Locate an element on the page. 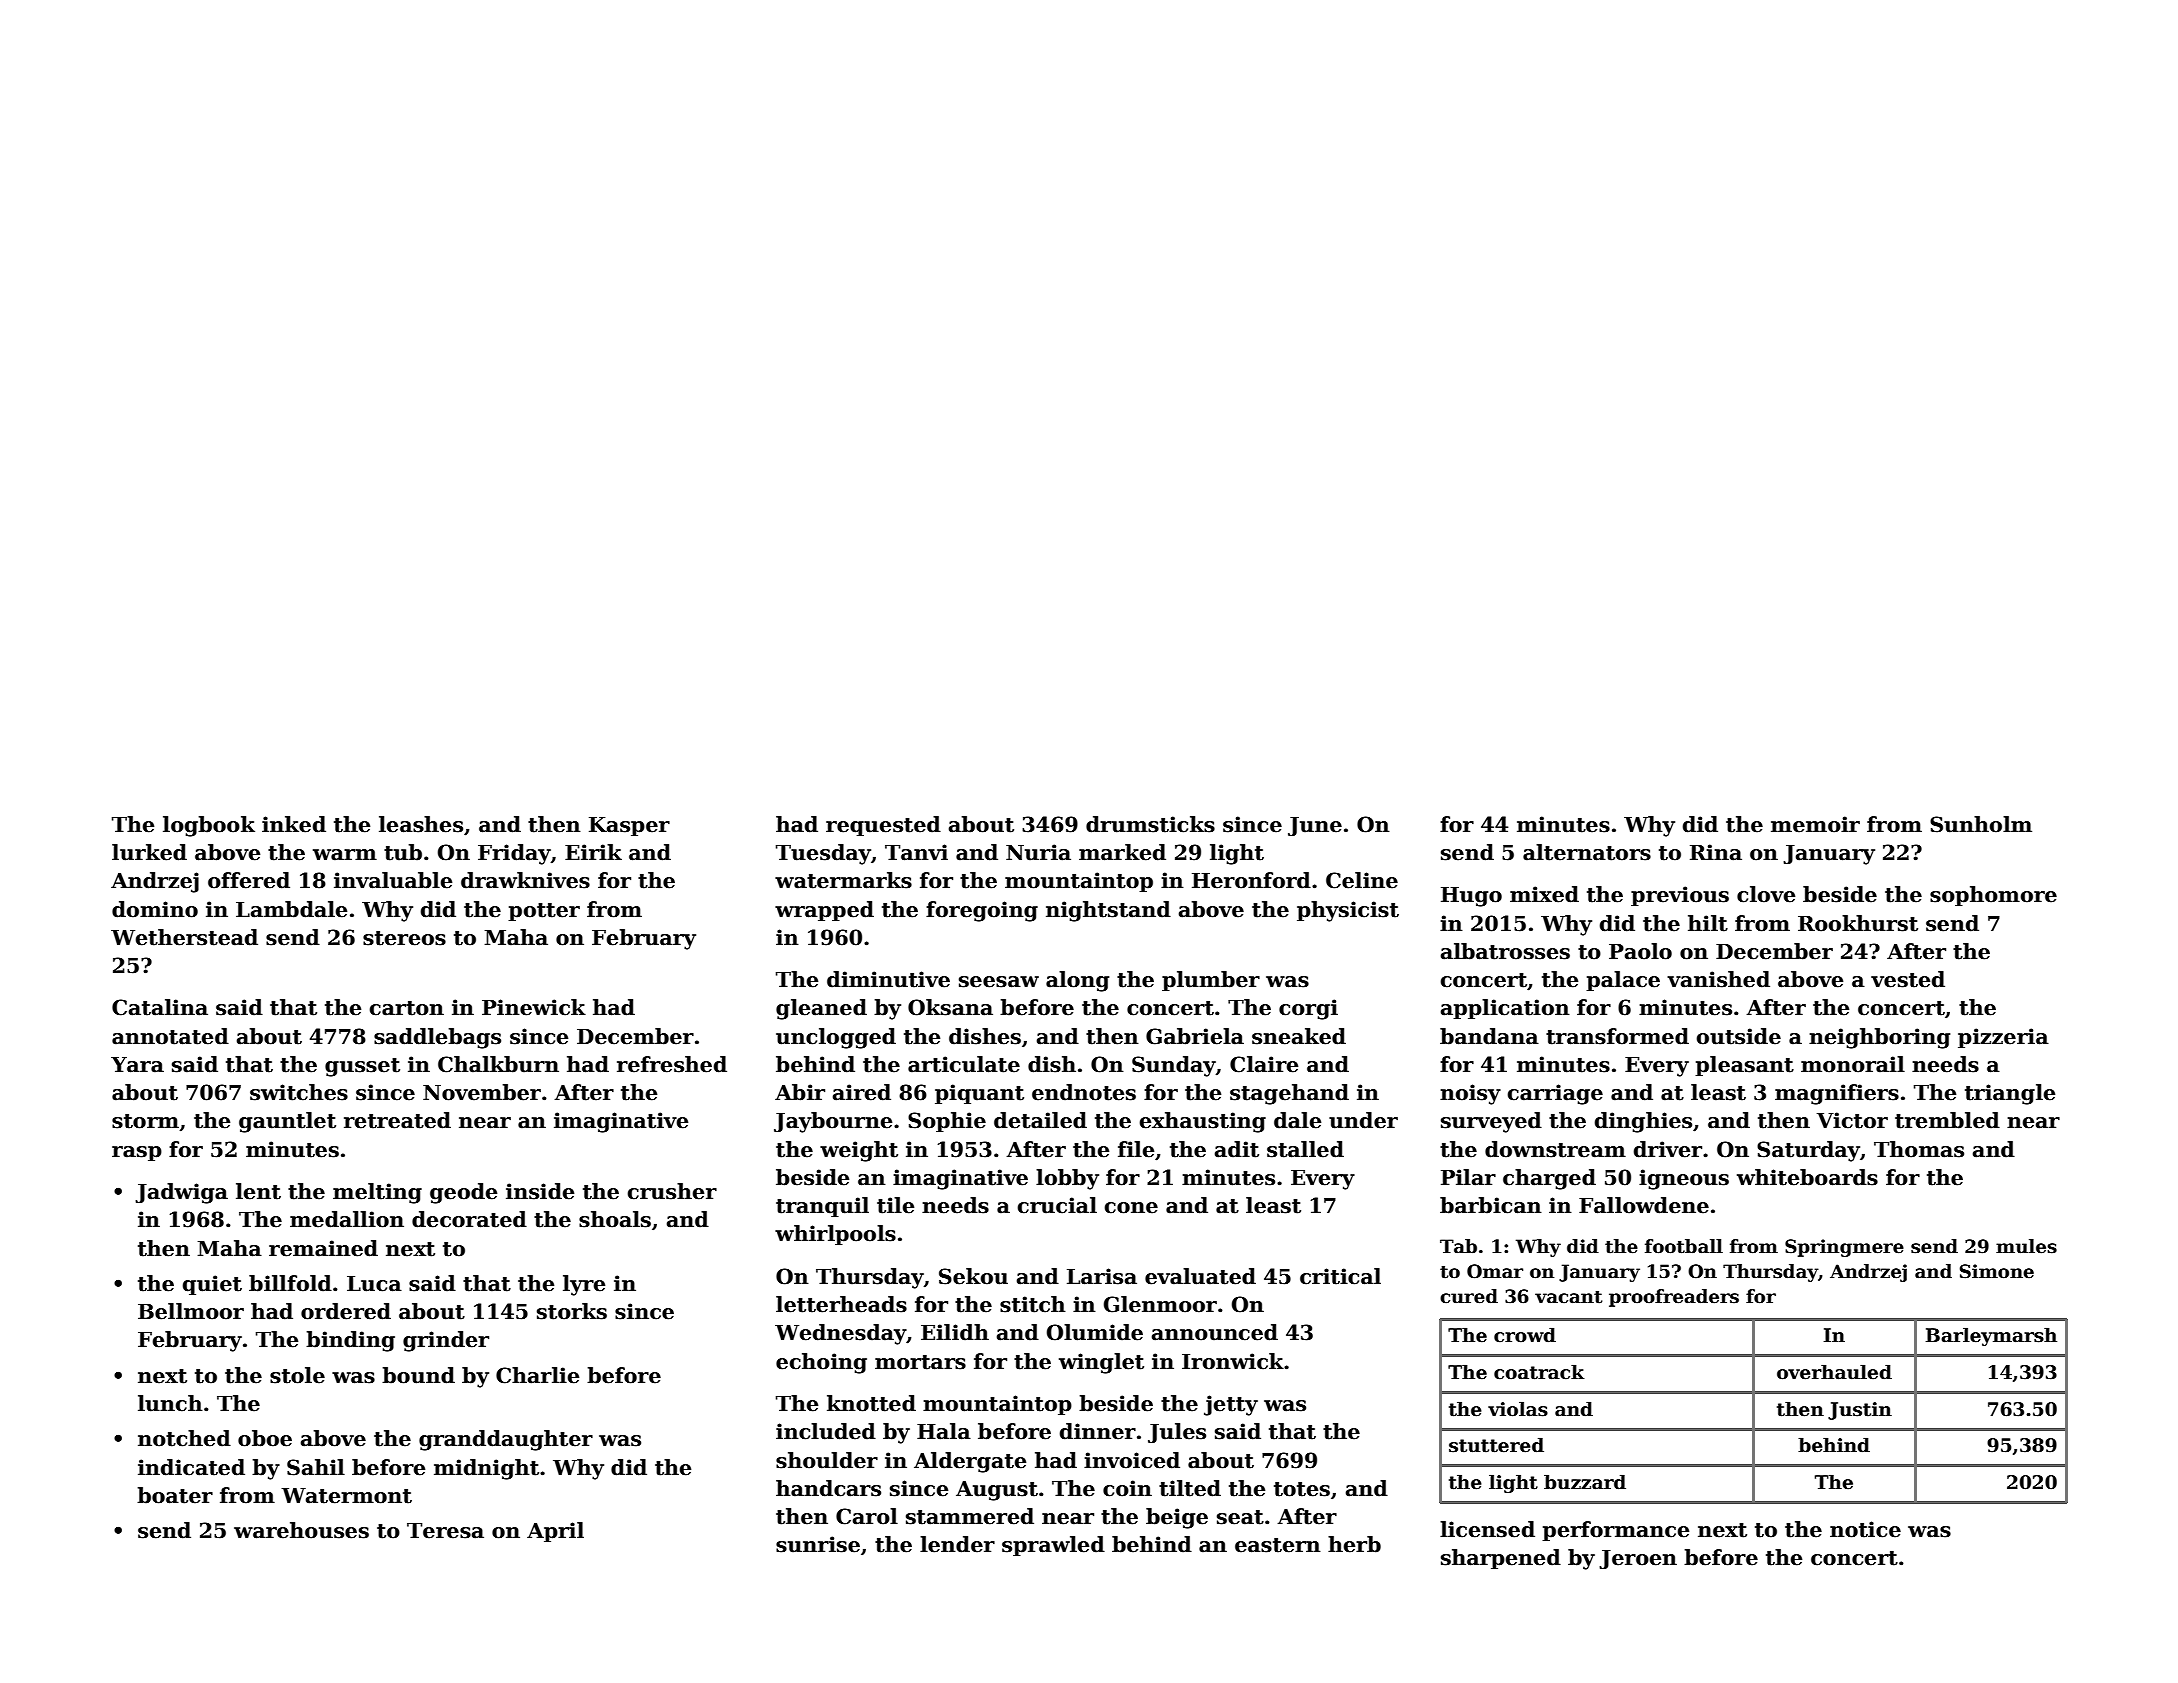 The image size is (2178, 1683). drawknives is located at coordinates (525, 880).
